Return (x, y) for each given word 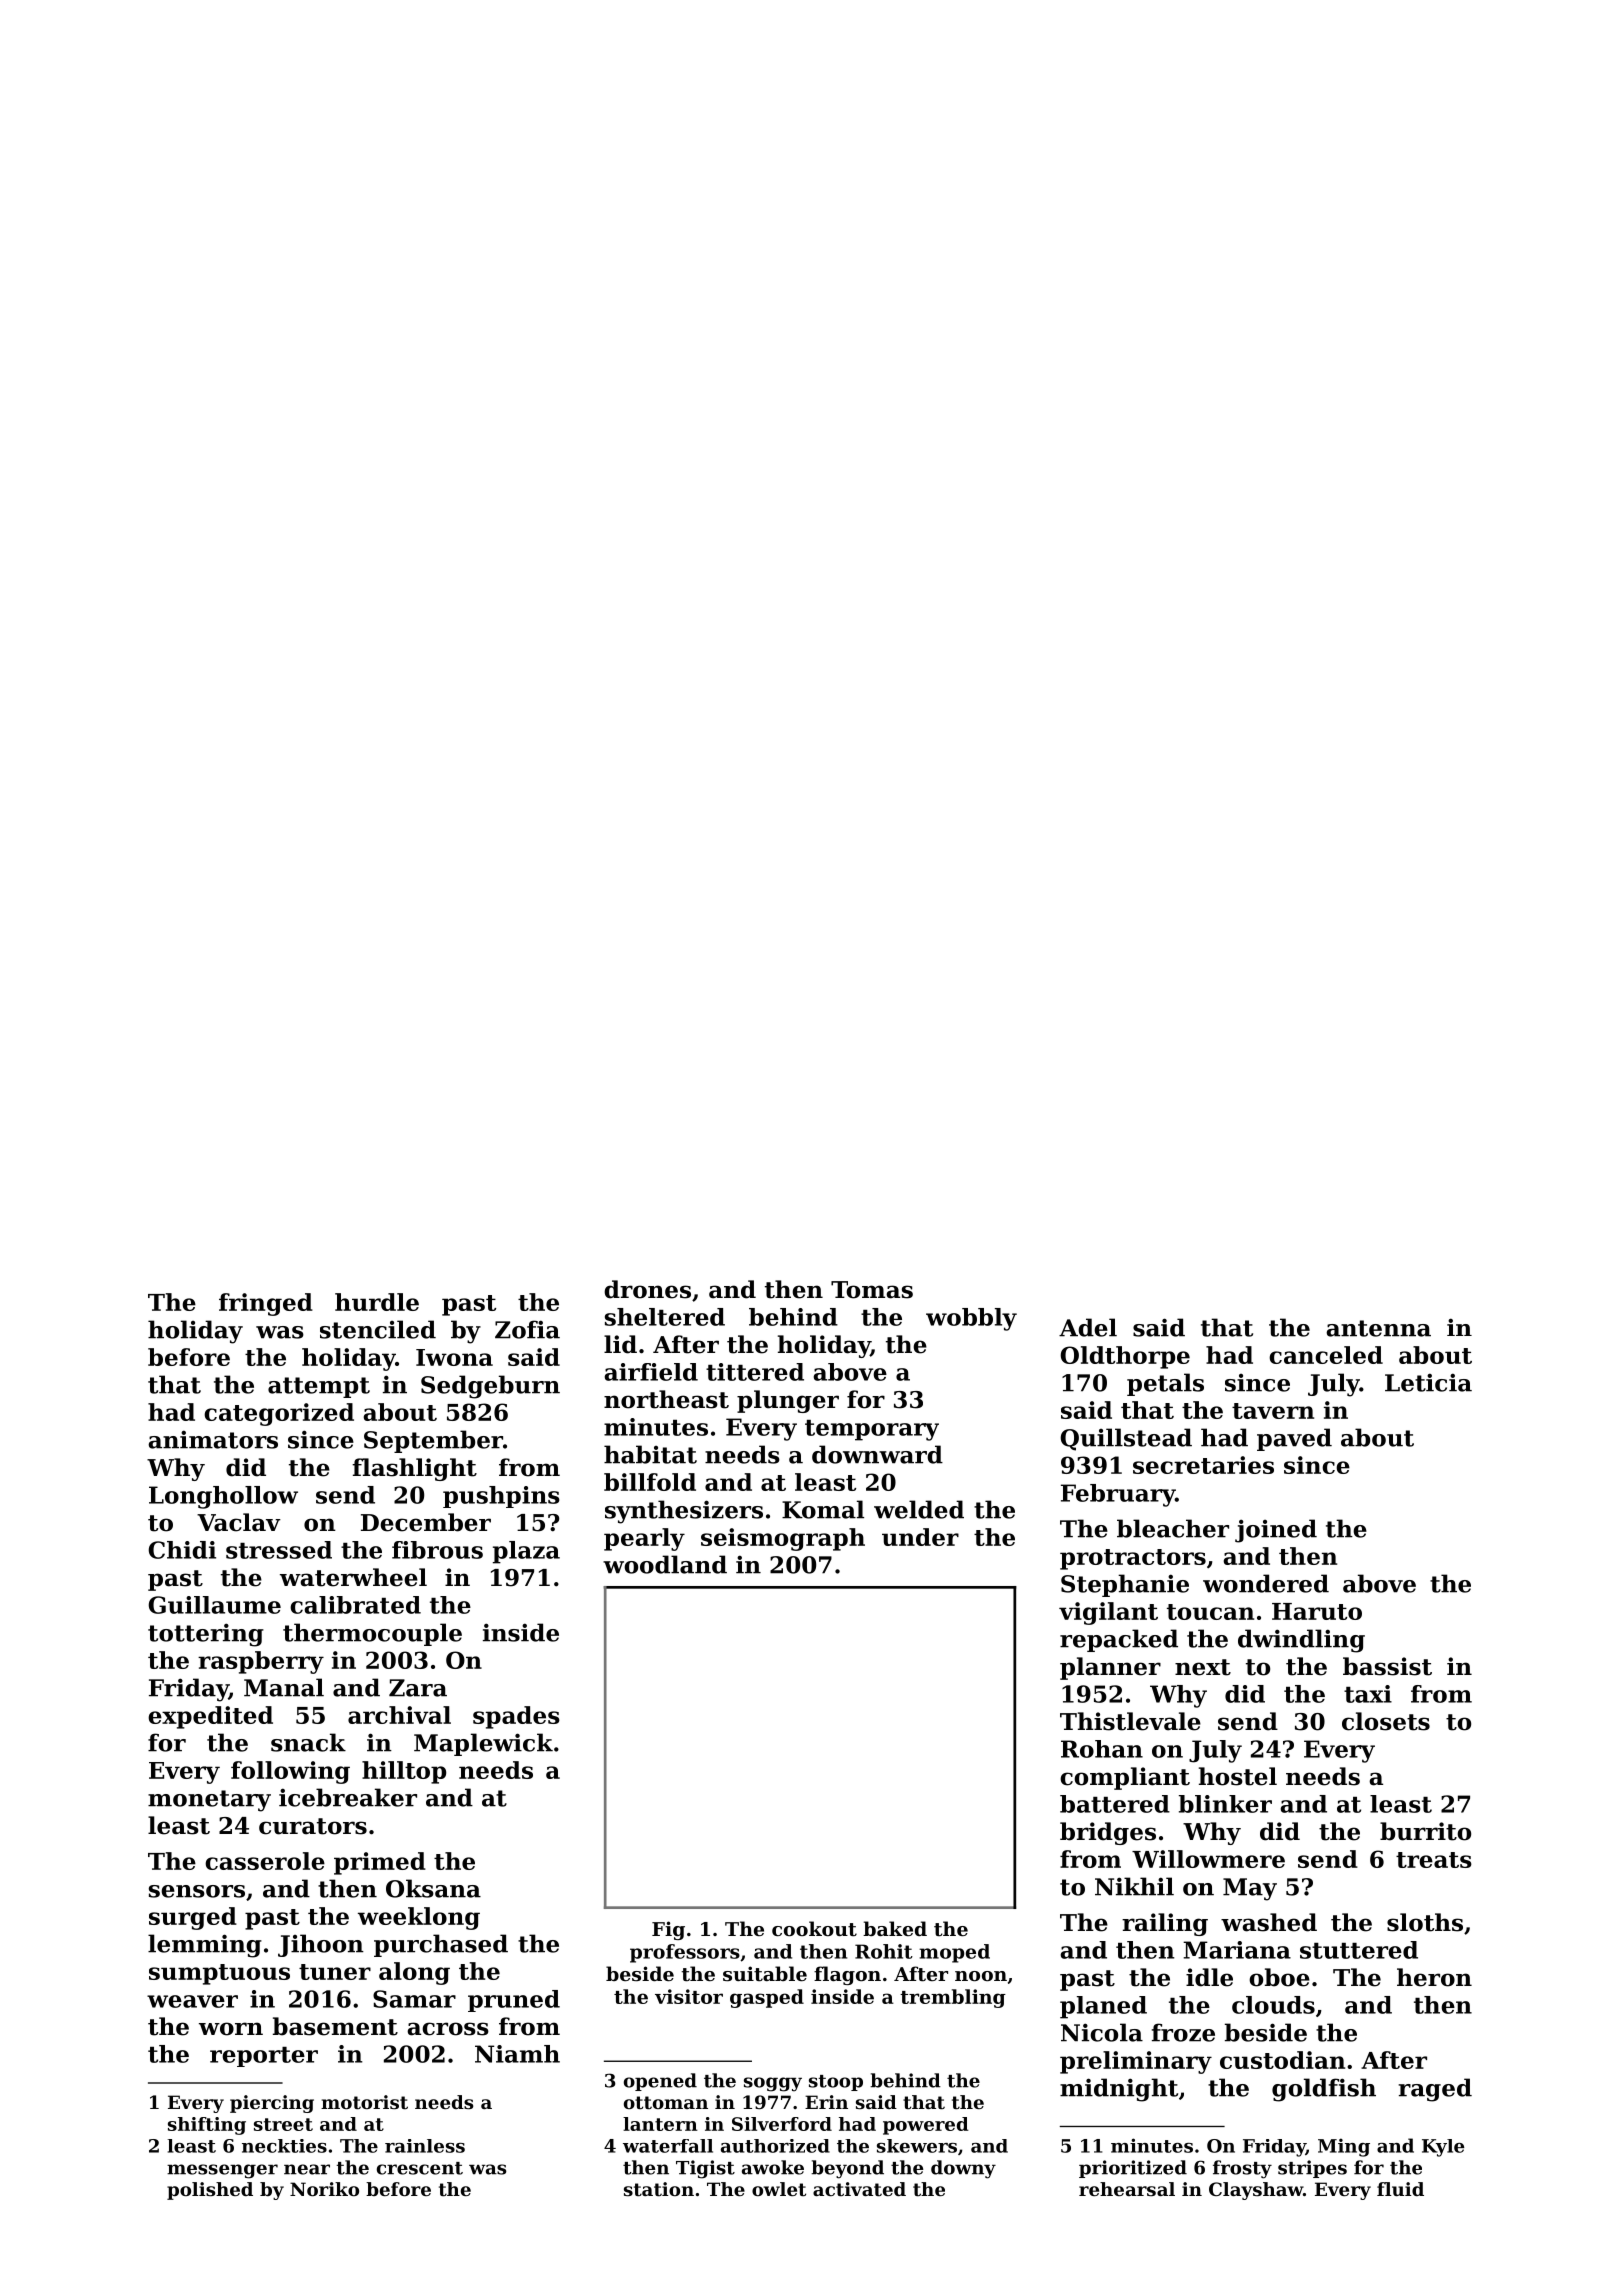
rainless (425, 2146)
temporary (872, 1430)
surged (193, 1918)
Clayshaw (1256, 2191)
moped (954, 1953)
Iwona (454, 1357)
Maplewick (483, 1744)
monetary (209, 1801)
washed (1269, 1922)
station (659, 2189)
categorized (279, 1414)
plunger (788, 1401)
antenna (1378, 1328)
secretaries (1203, 1465)
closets (1386, 1721)
